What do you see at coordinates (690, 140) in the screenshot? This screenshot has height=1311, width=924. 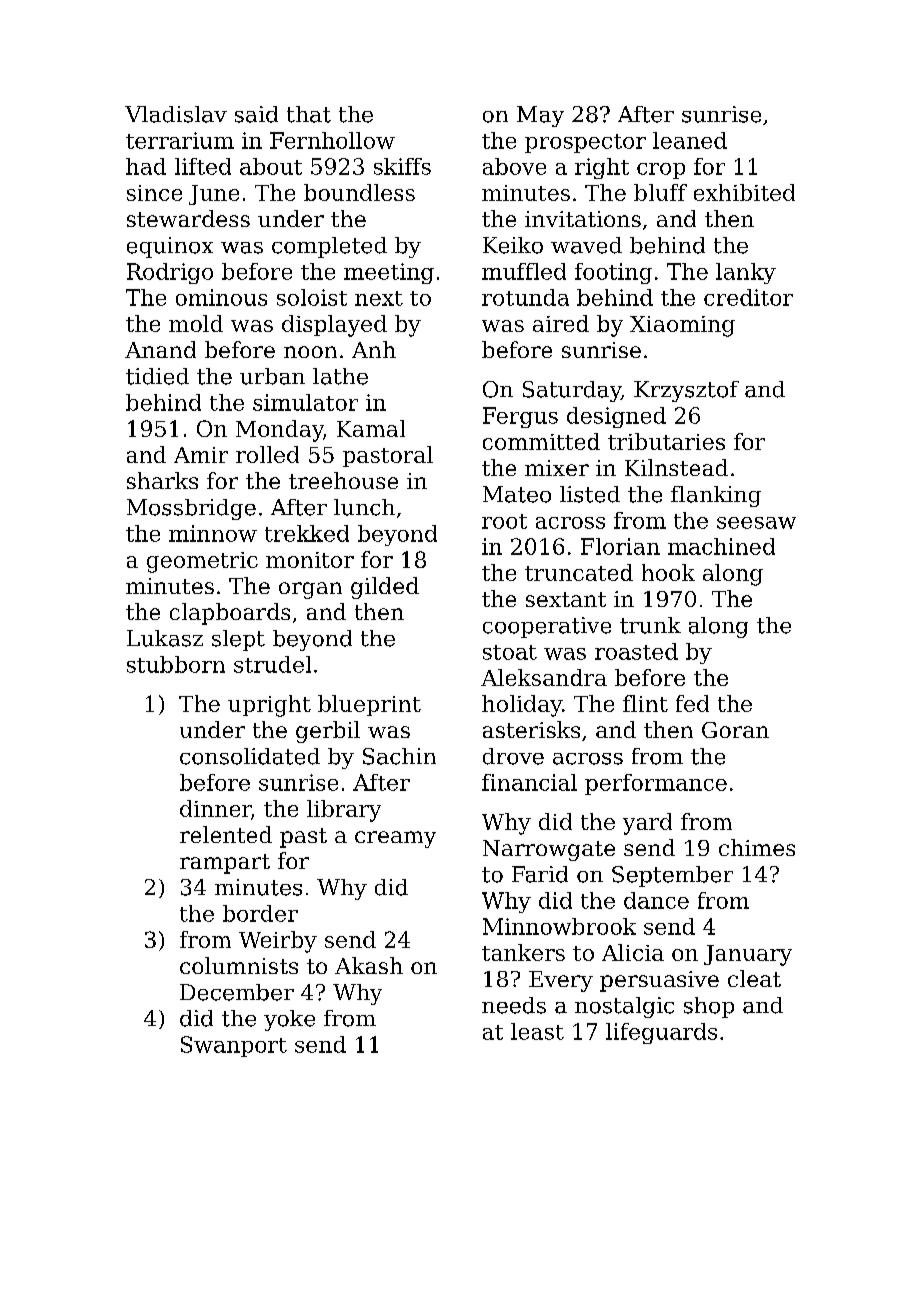 I see `leaned` at bounding box center [690, 140].
